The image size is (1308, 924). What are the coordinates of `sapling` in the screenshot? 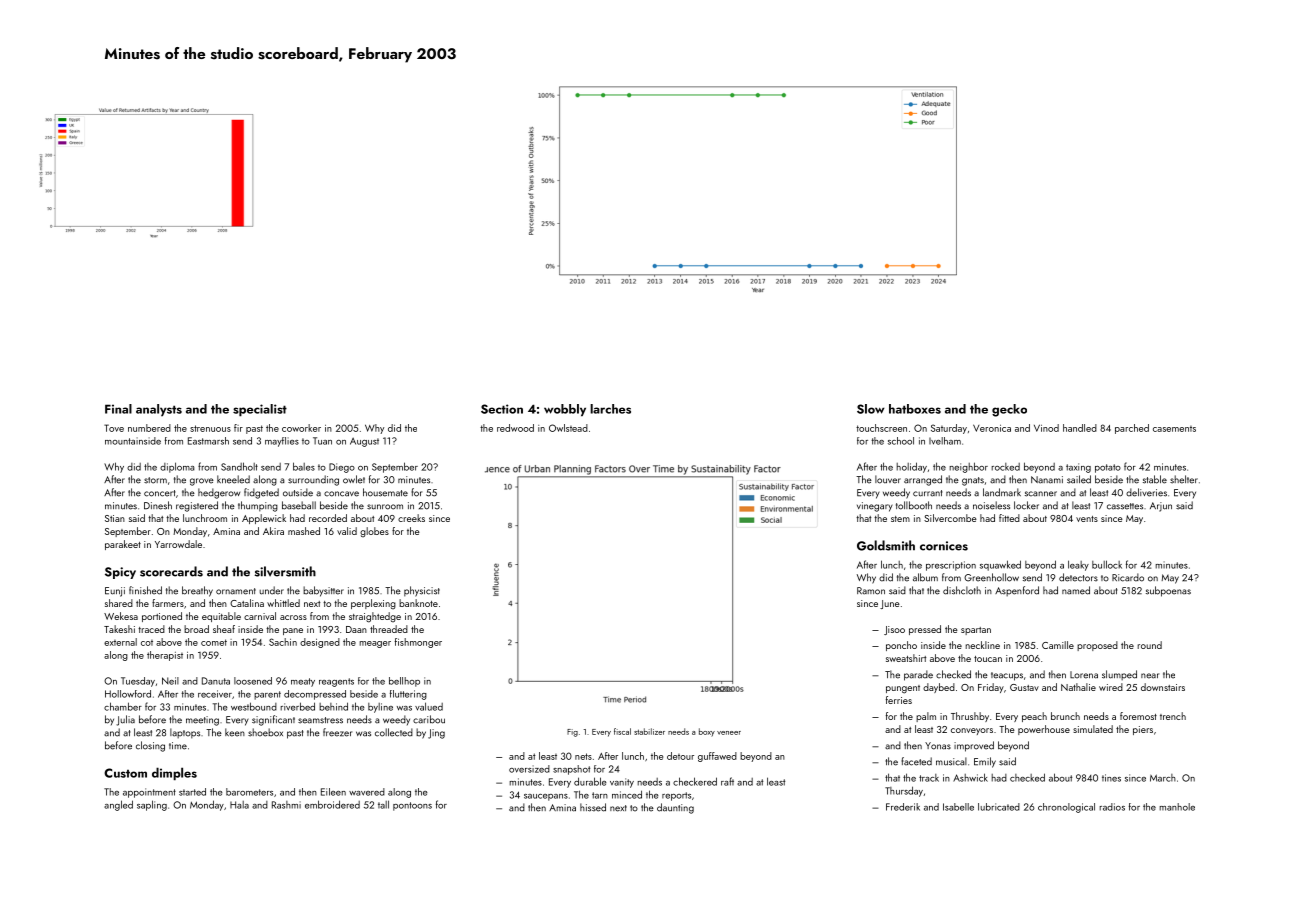 It's located at (152, 805).
